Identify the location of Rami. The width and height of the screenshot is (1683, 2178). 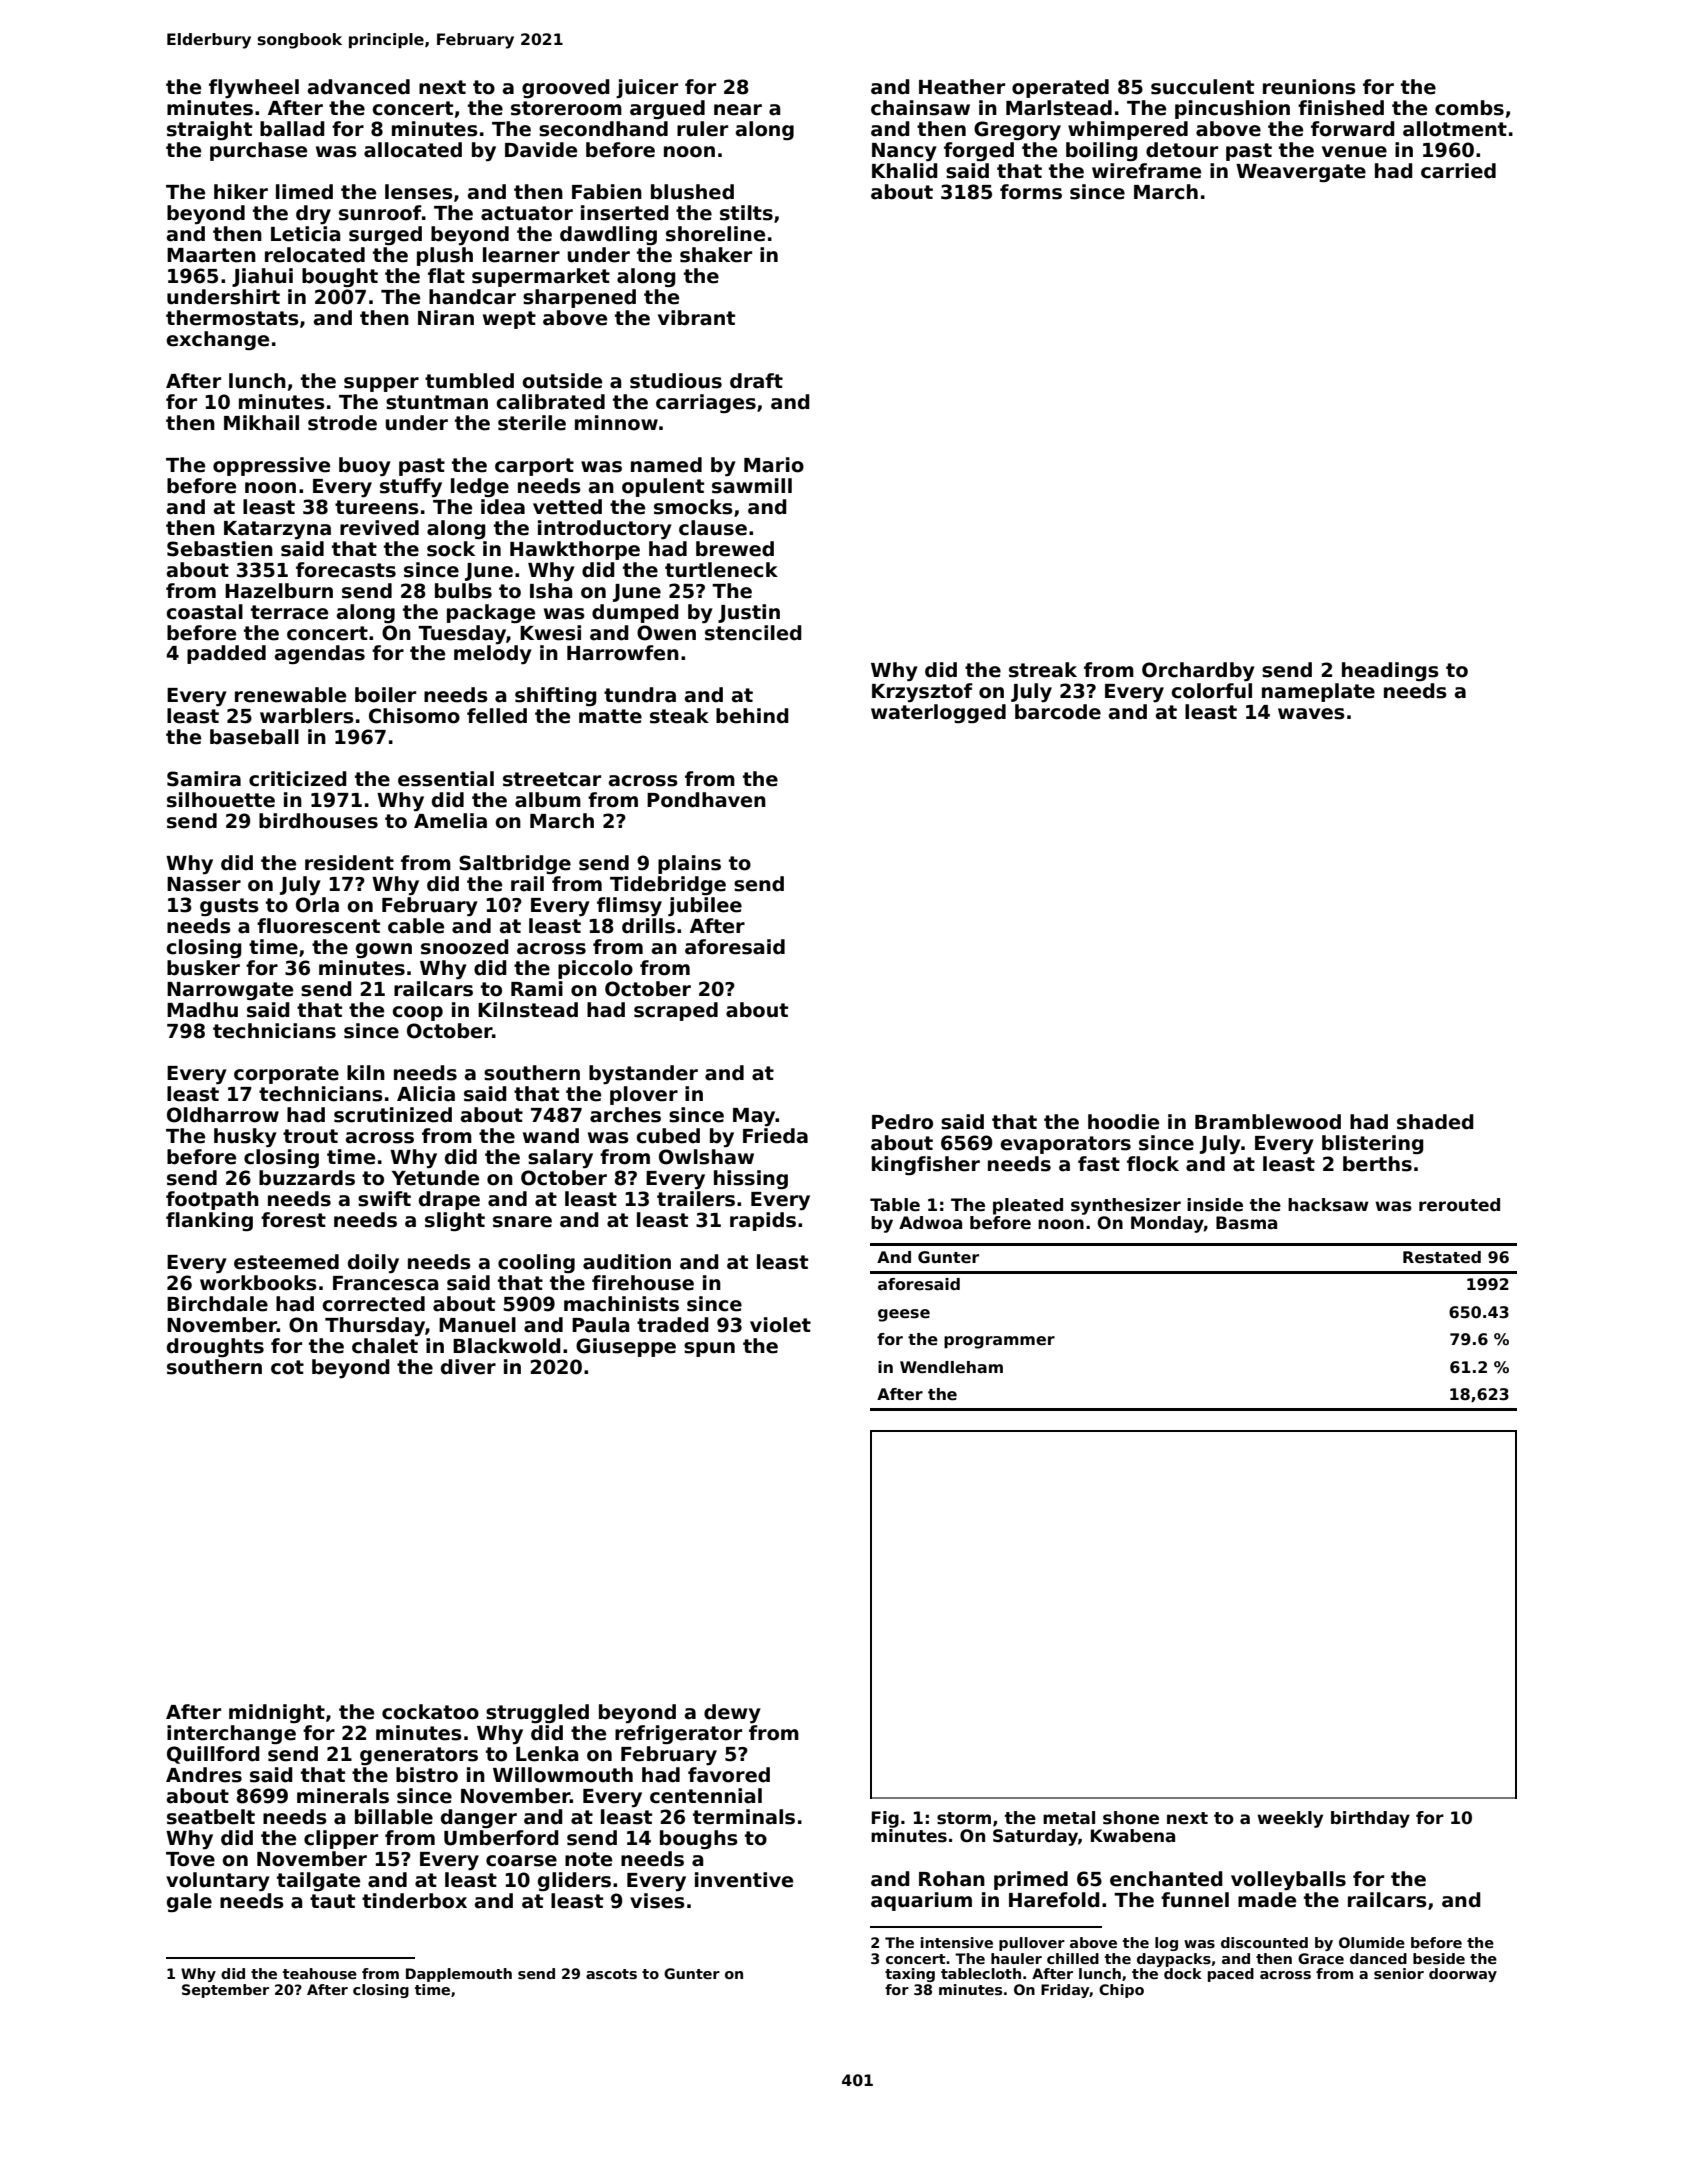
(537, 989).
